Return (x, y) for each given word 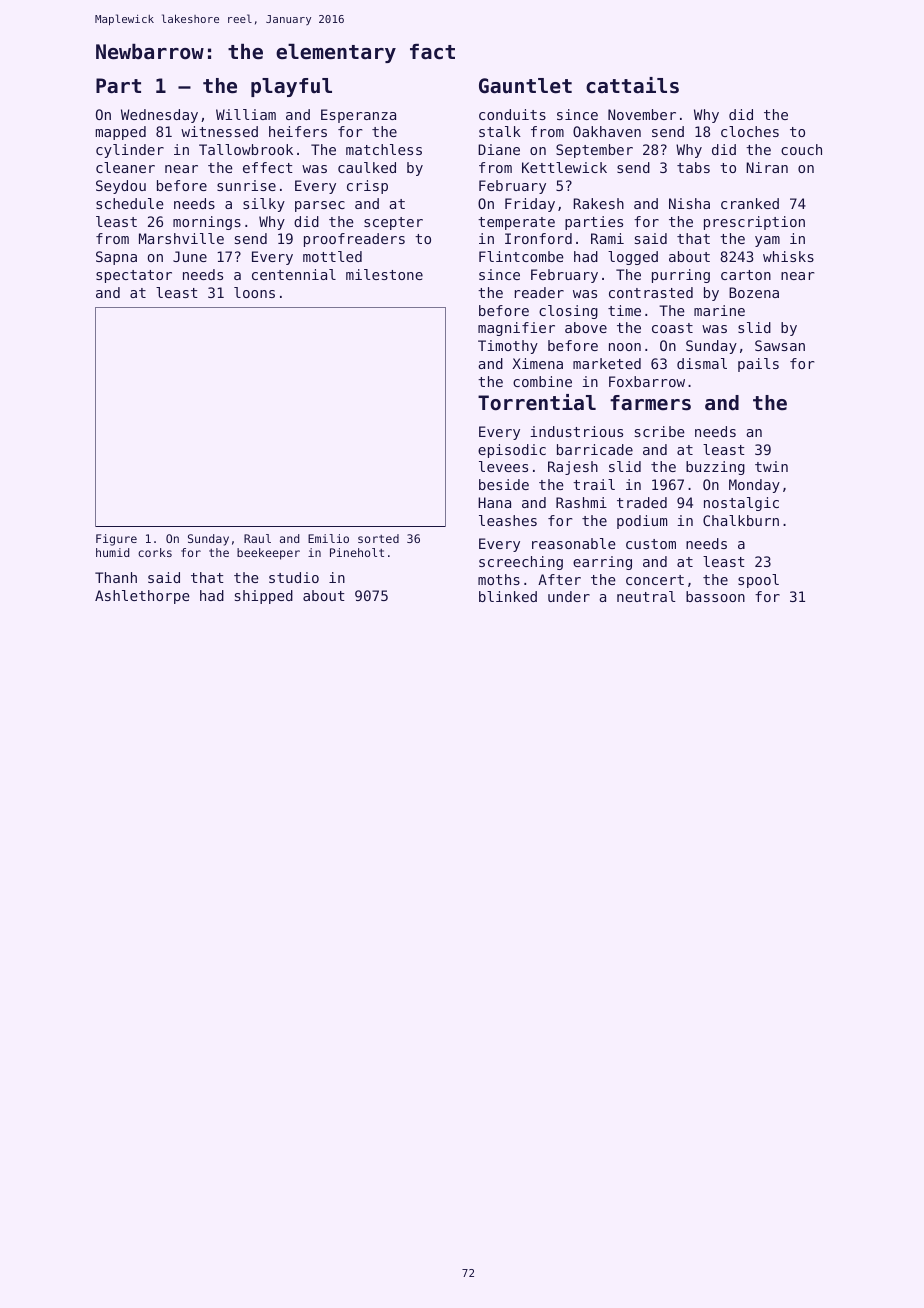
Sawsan (780, 345)
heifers (298, 131)
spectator (134, 276)
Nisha (689, 203)
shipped (264, 597)
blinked (508, 596)
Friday (530, 205)
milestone (384, 274)
